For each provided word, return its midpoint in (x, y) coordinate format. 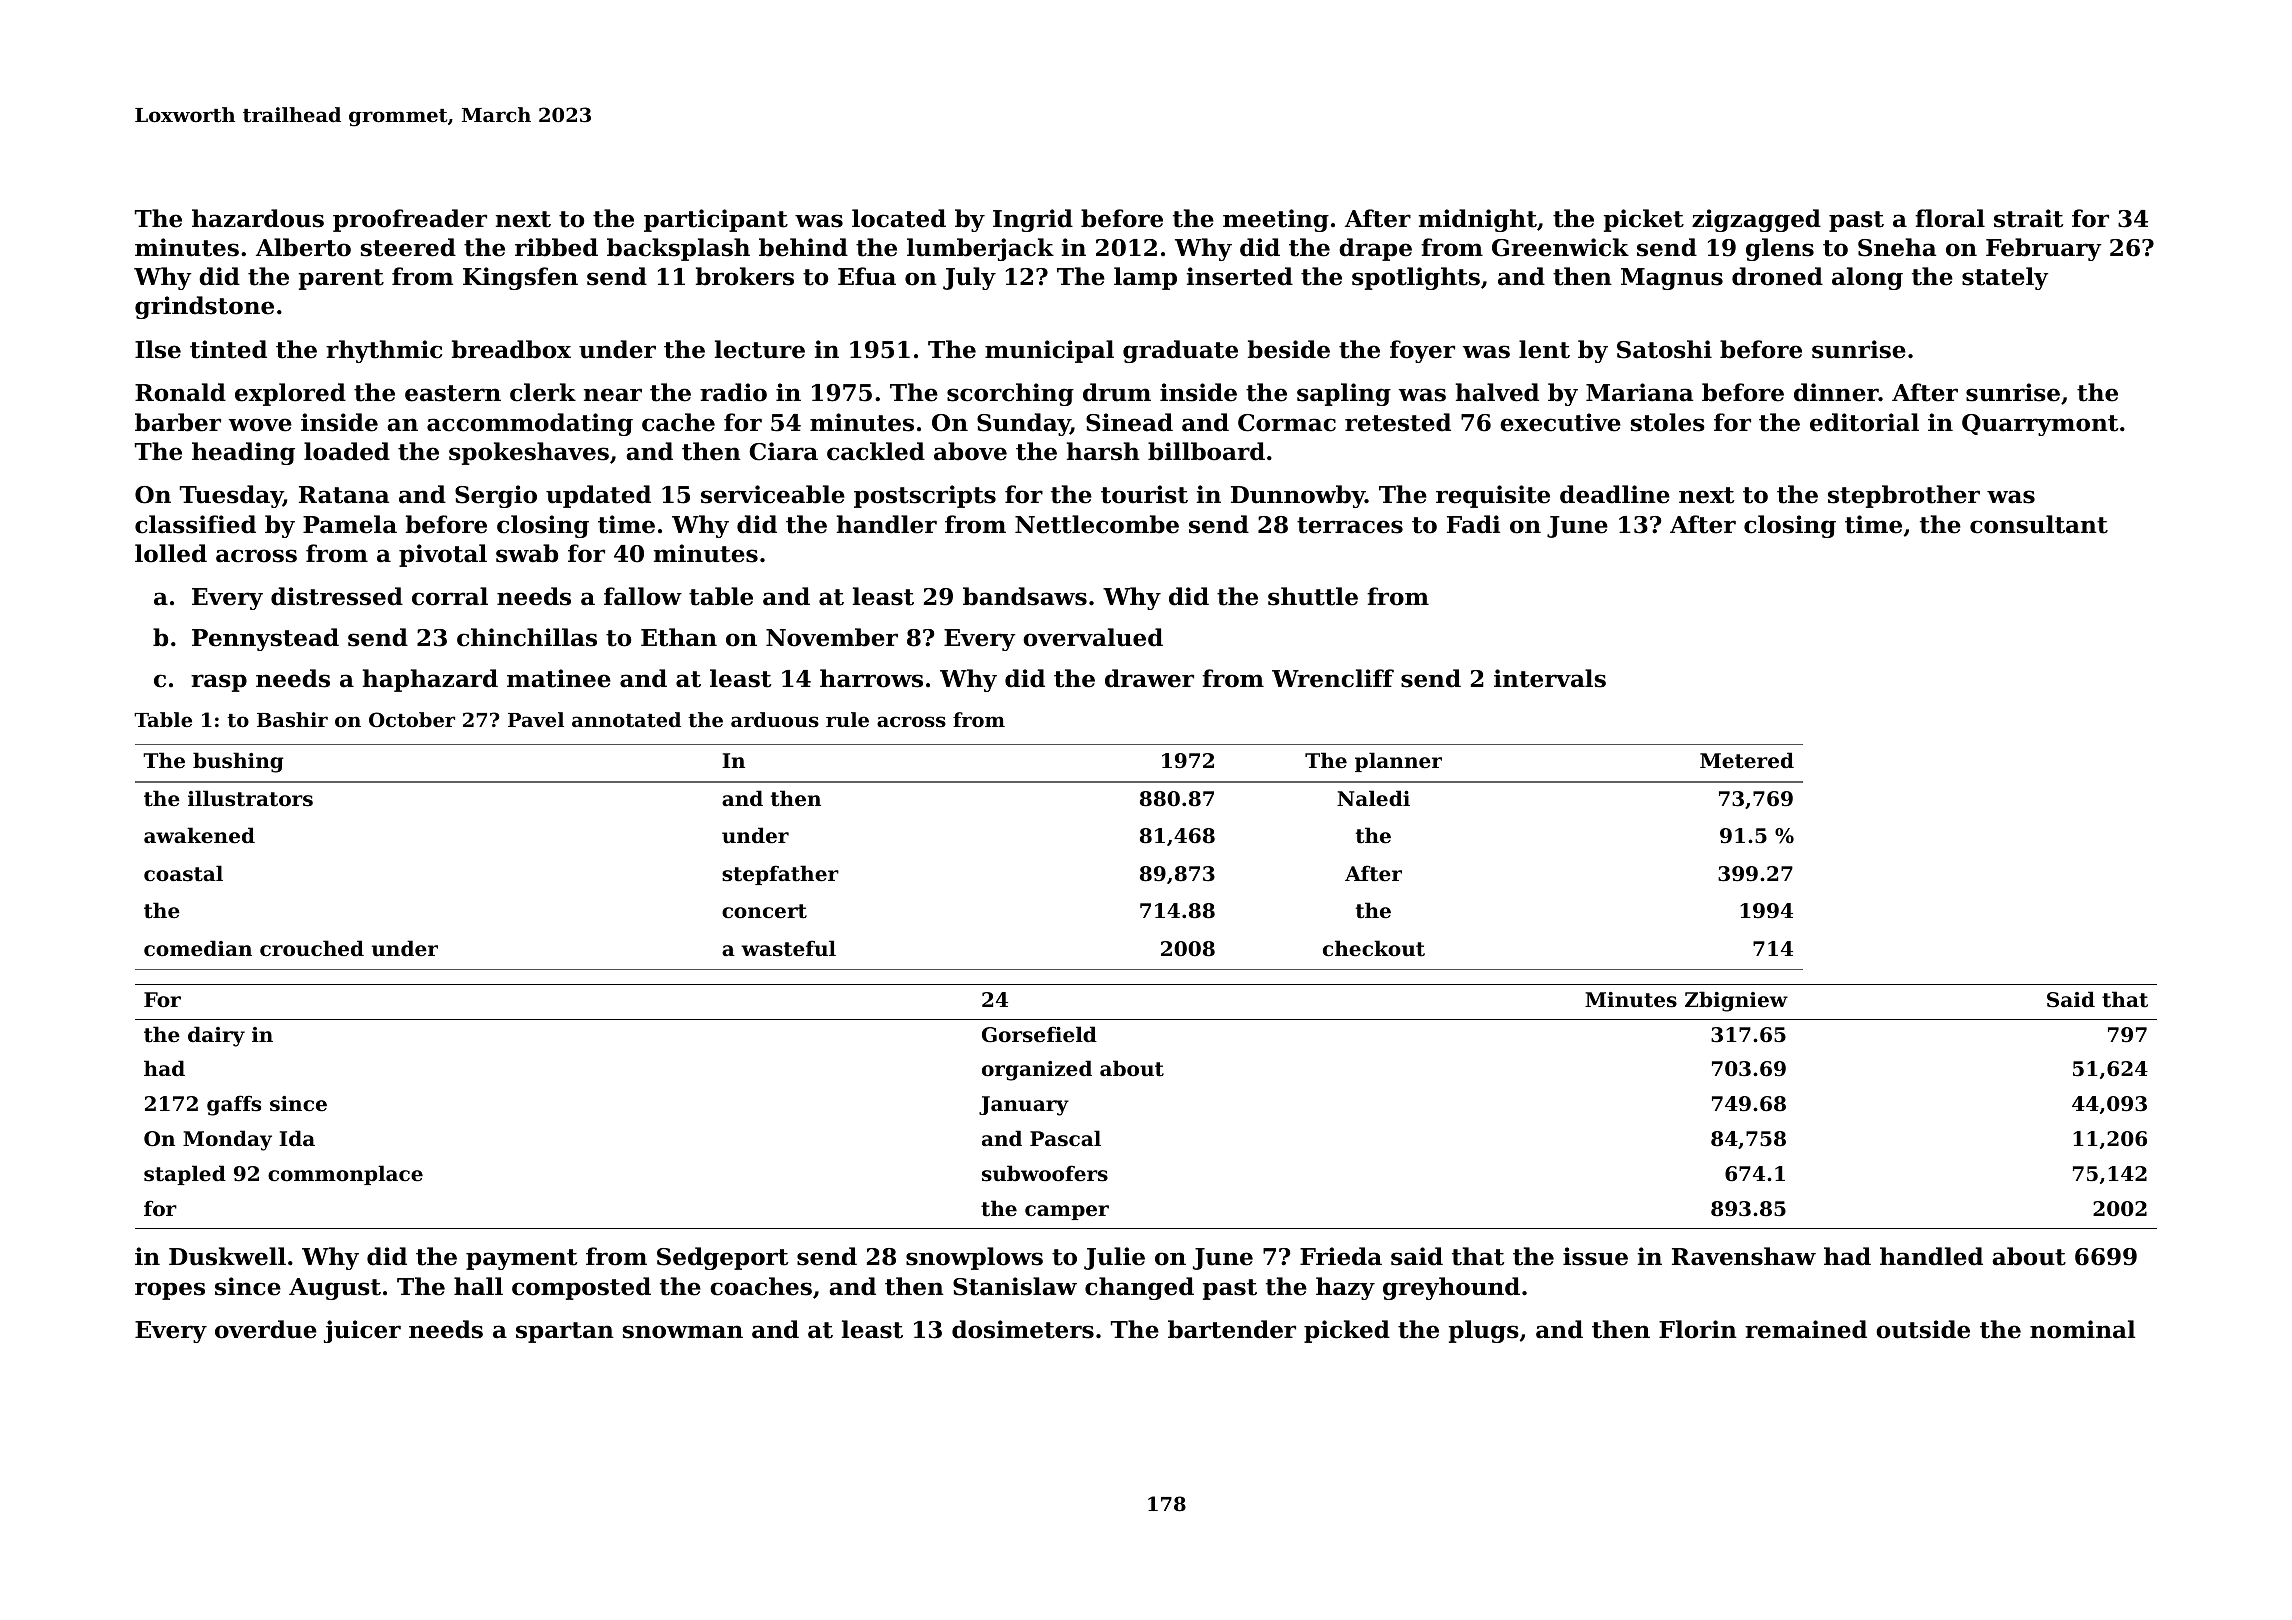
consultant (2039, 524)
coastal (183, 873)
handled (1931, 1256)
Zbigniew (1736, 1001)
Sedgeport (723, 1258)
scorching (1010, 394)
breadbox (511, 349)
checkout (1374, 948)
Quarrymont (2040, 425)
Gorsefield (1039, 1034)
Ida (297, 1138)
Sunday (1023, 424)
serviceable (773, 494)
